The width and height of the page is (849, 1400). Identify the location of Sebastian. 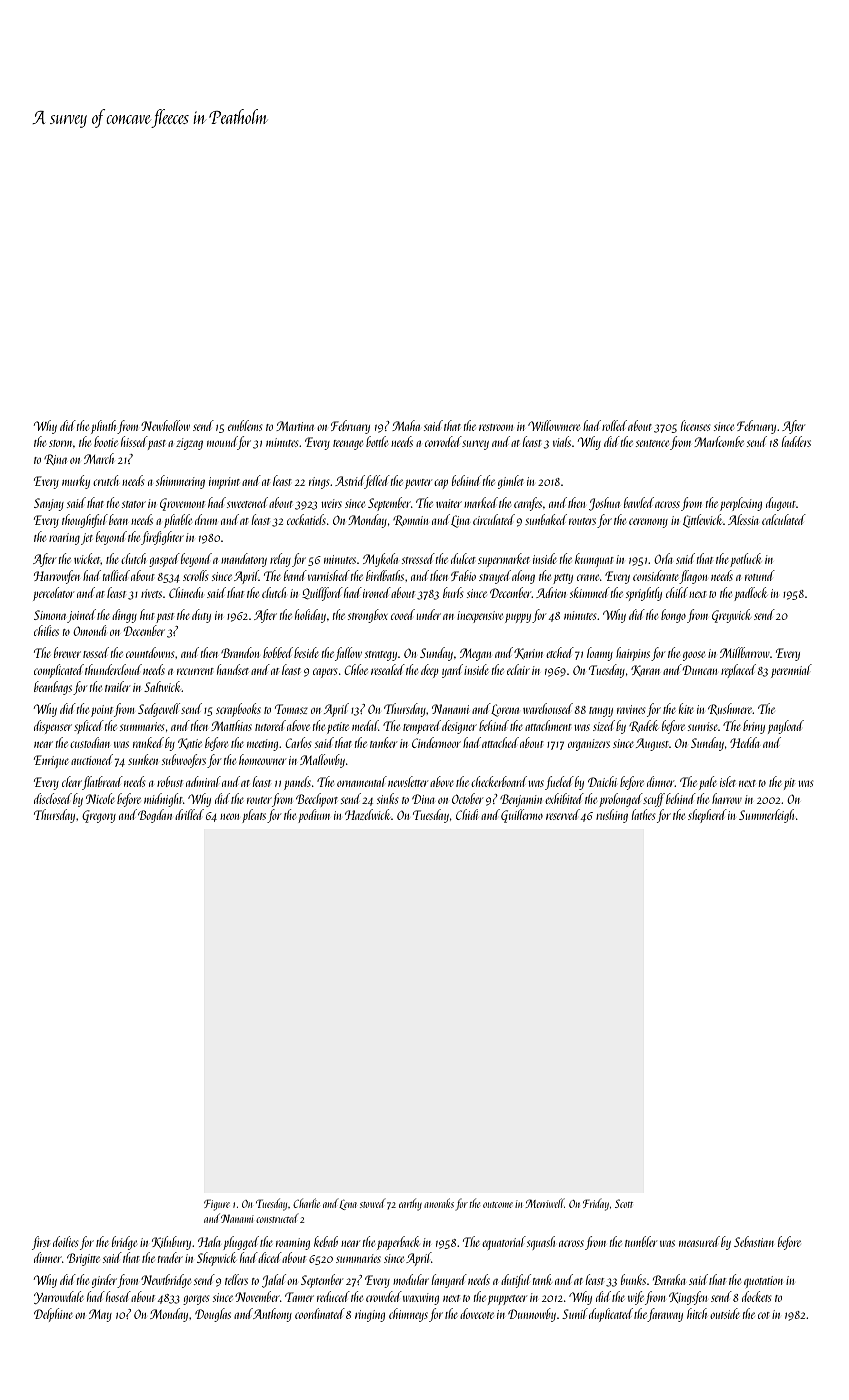
(754, 1241).
